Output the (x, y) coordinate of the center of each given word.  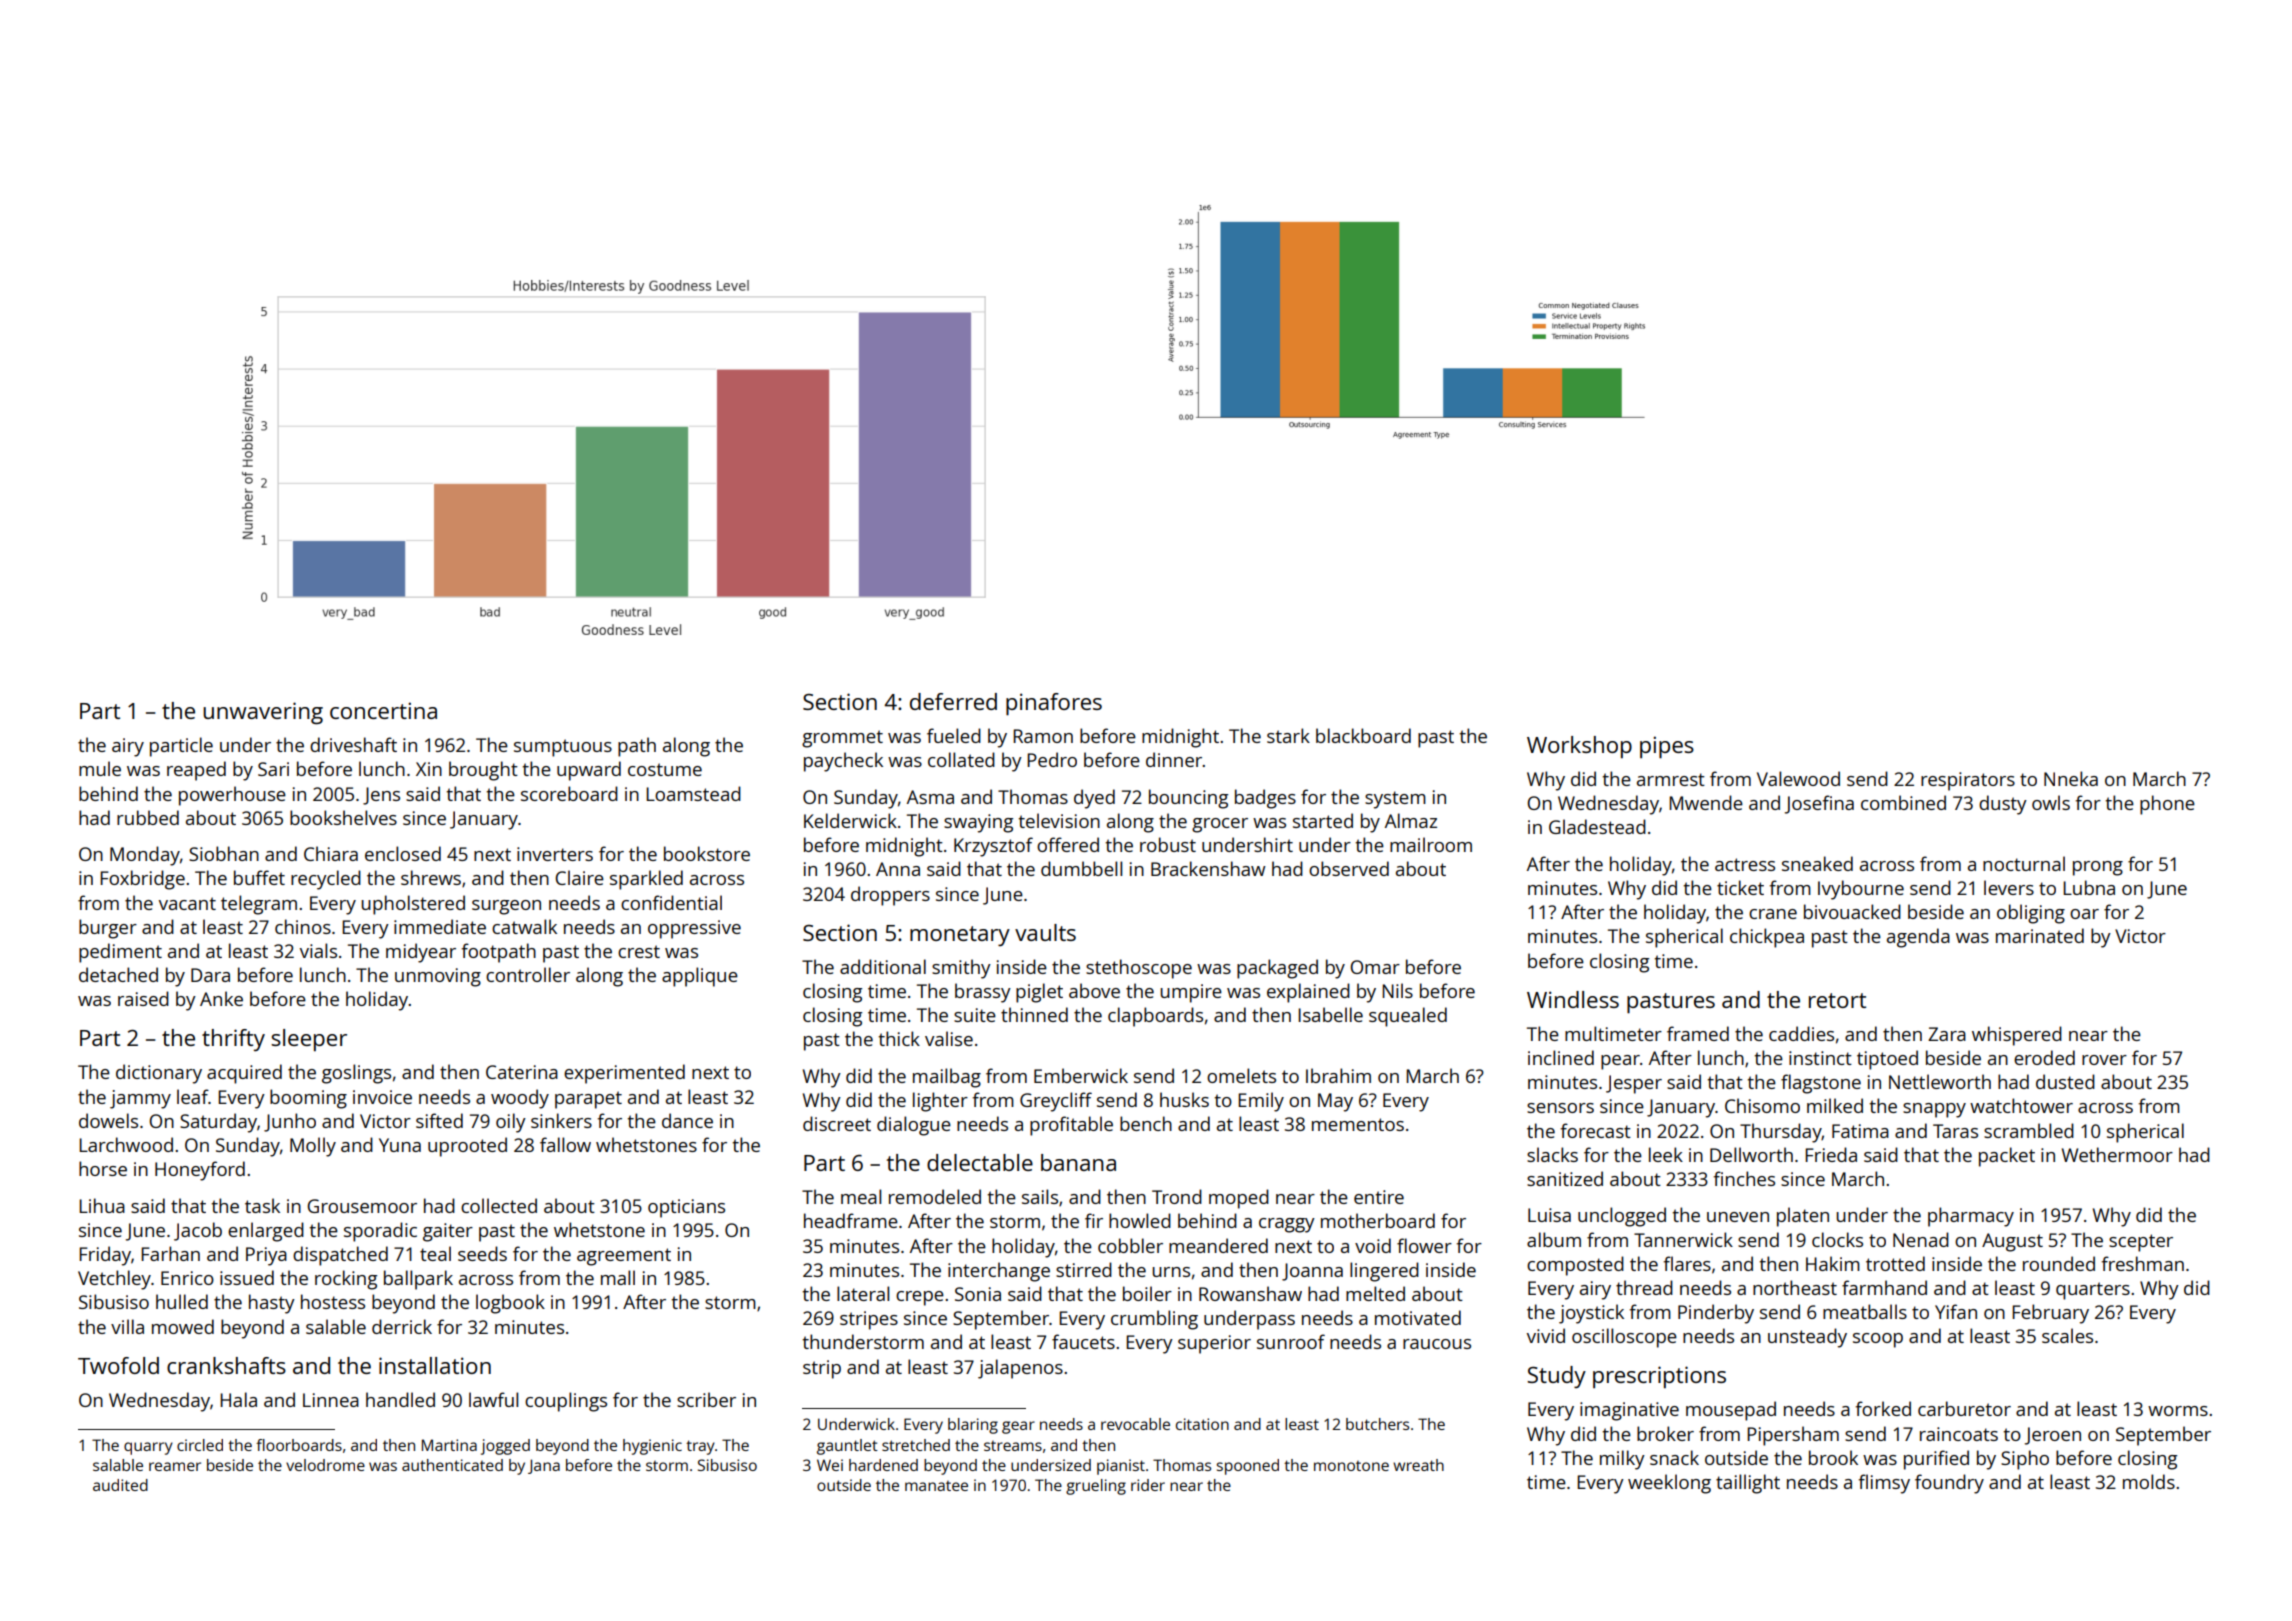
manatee (936, 1486)
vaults (1045, 932)
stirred (1084, 1269)
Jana (544, 1466)
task (262, 1205)
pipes (1667, 747)
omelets (1241, 1075)
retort (1837, 1000)
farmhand (1884, 1287)
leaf (193, 1096)
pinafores (1054, 704)
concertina (383, 710)
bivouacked (1852, 911)
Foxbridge (142, 880)
